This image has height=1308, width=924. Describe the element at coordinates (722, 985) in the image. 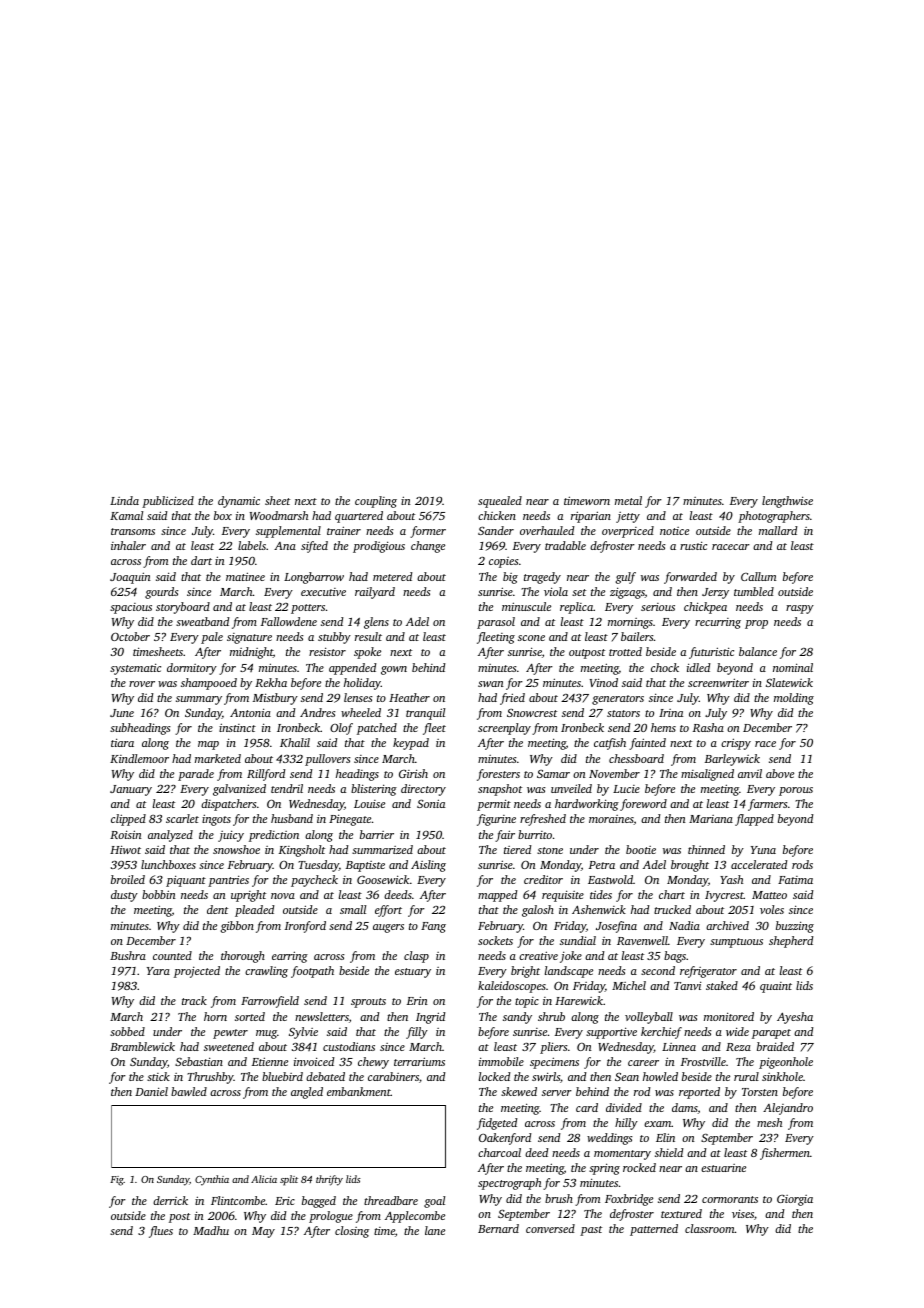

I see `staked` at that location.
